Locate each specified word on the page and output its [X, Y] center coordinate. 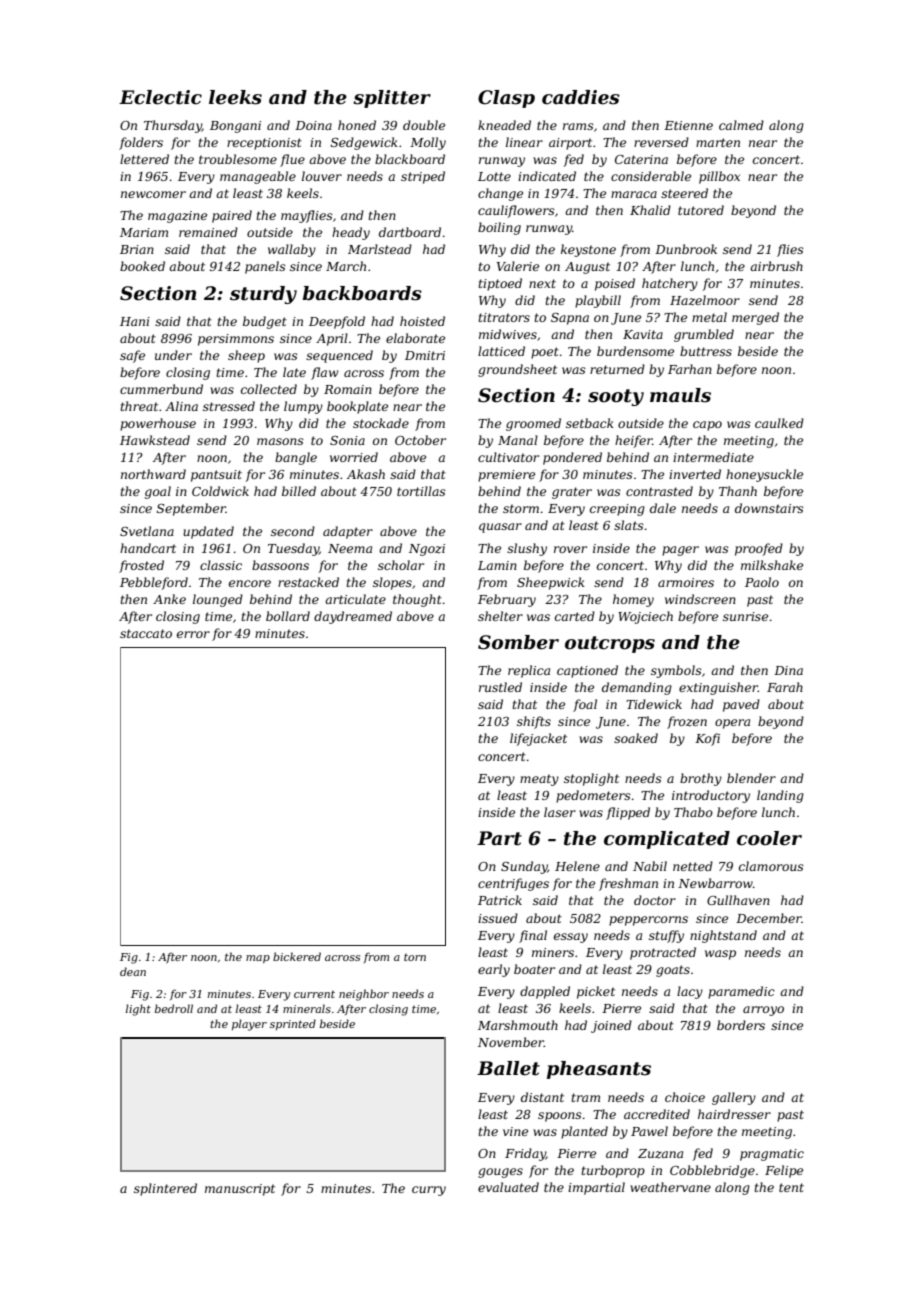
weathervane [670, 1187]
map [258, 959]
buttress [706, 351]
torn [415, 957]
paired [232, 216]
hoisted [422, 321]
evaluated [508, 1187]
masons [280, 441]
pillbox [719, 177]
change [500, 194]
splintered [165, 1189]
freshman [628, 884]
